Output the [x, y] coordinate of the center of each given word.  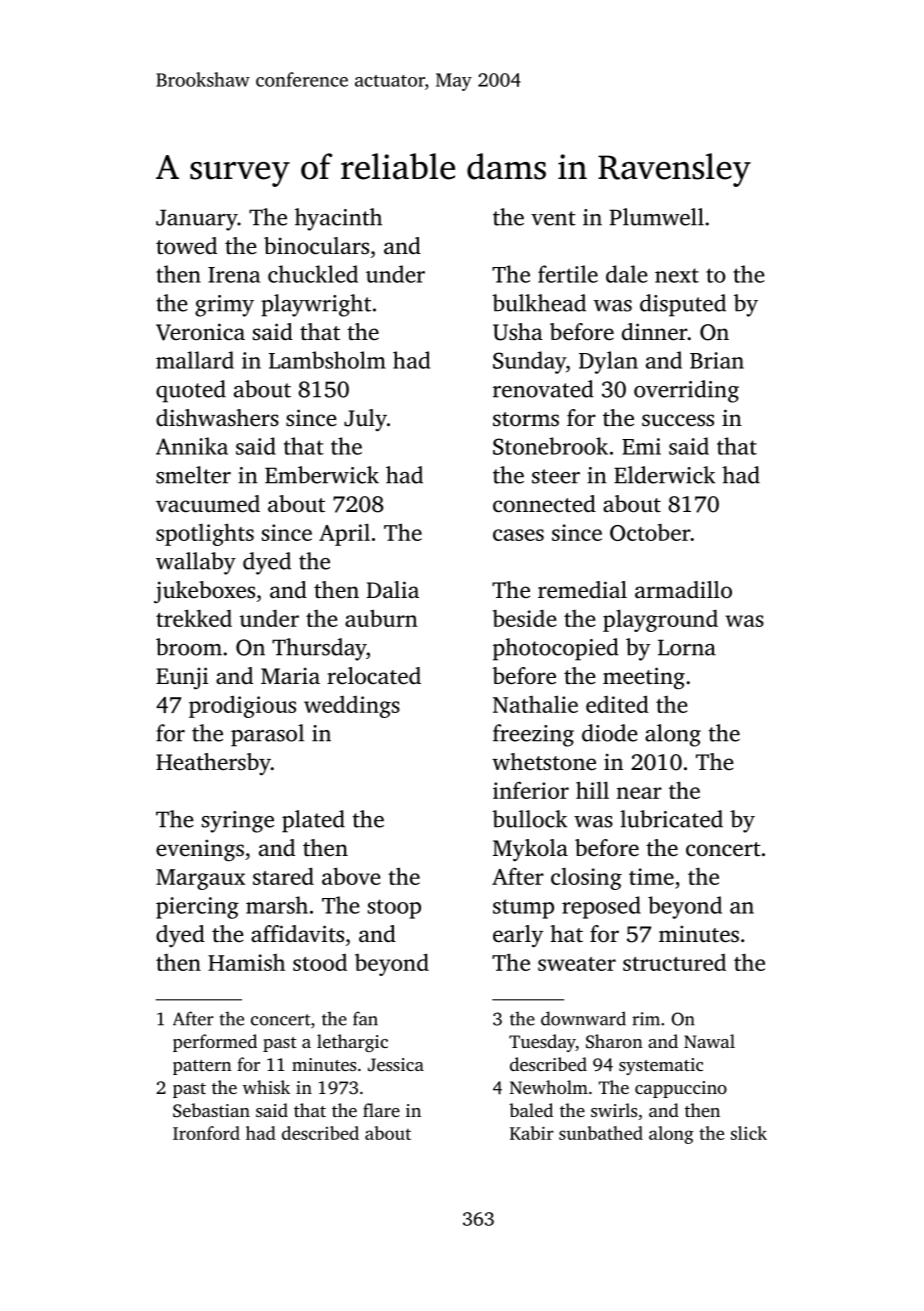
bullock [529, 819]
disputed [683, 305]
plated [313, 821]
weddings [352, 707]
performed [215, 1043]
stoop [394, 909]
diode [610, 733]
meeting [644, 678]
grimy [224, 306]
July [365, 420]
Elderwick [664, 475]
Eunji [182, 678]
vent [553, 218]
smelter [193, 475]
